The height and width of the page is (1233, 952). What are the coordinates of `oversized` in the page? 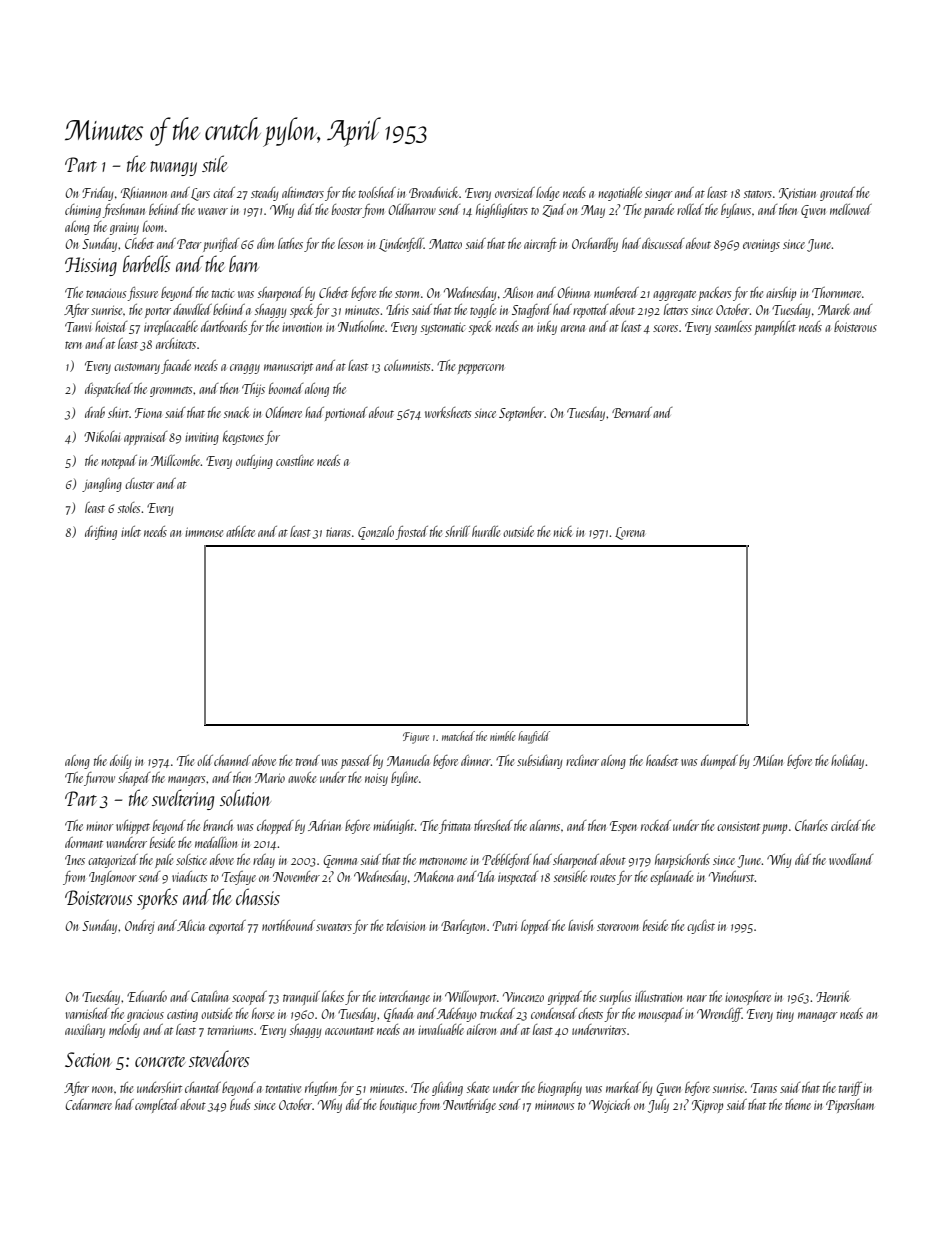 It's located at (515, 192).
